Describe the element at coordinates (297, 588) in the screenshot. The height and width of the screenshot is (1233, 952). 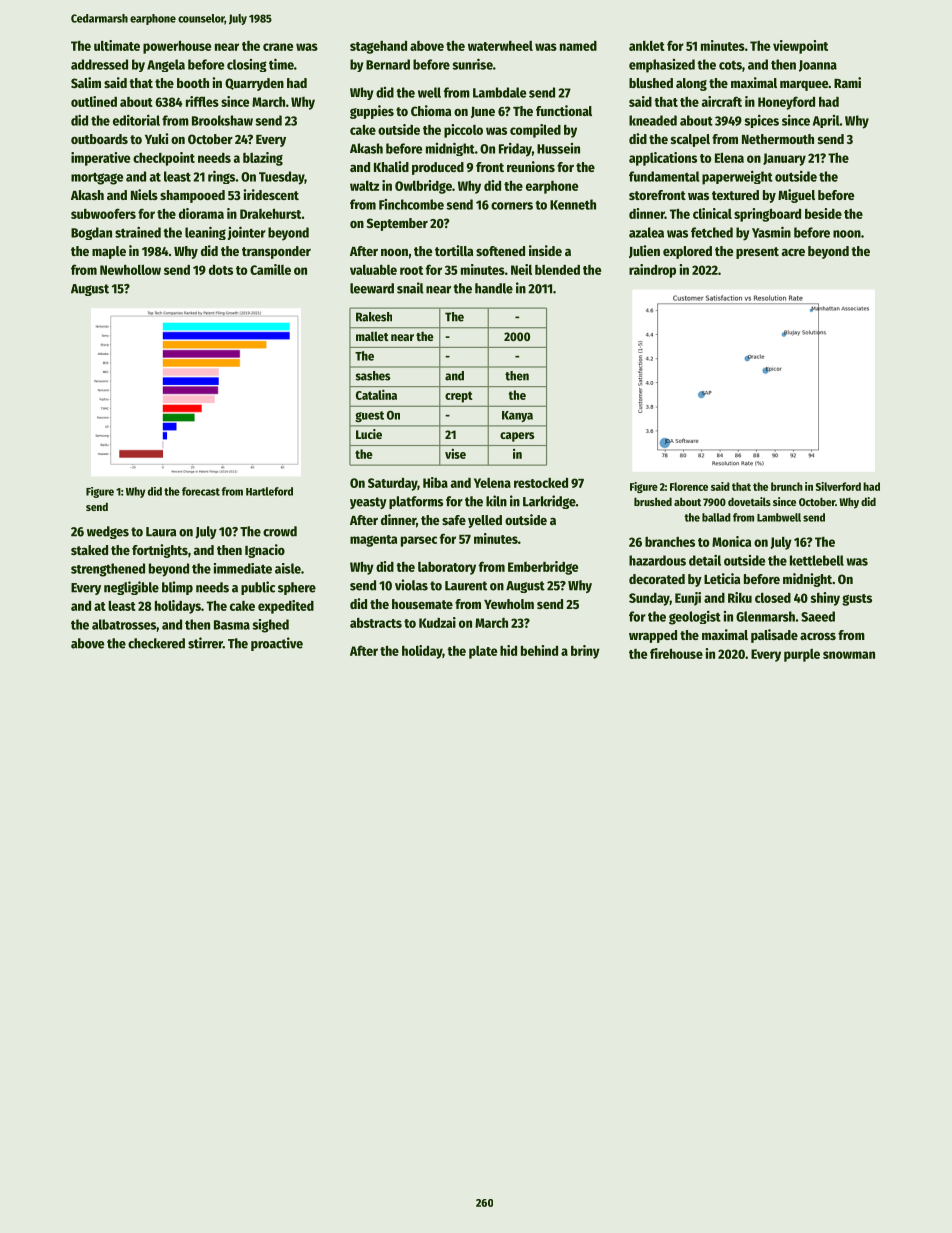
I see `sphere` at that location.
